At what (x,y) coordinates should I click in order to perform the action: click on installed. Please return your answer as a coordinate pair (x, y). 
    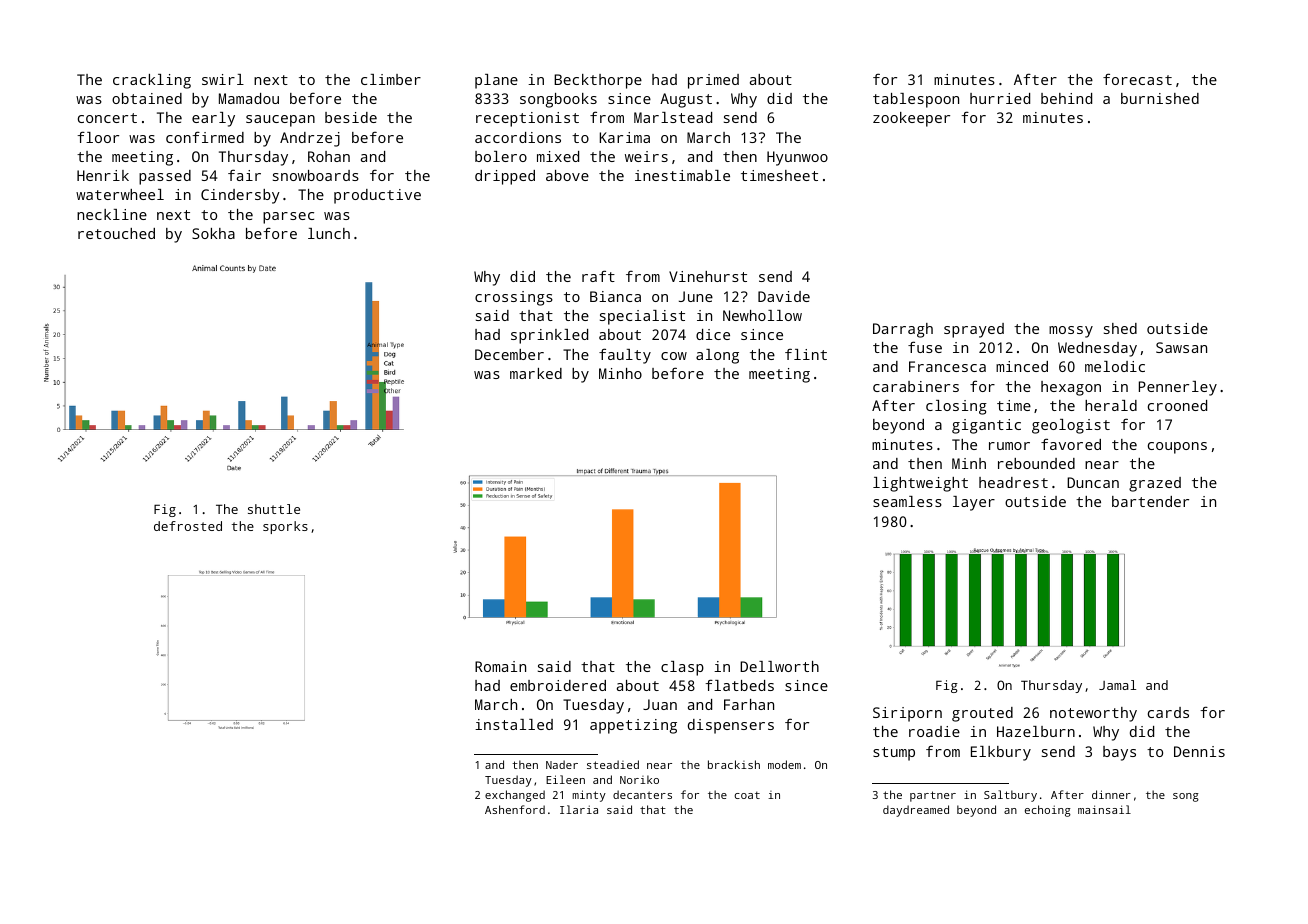
    Looking at the image, I should click on (514, 724).
